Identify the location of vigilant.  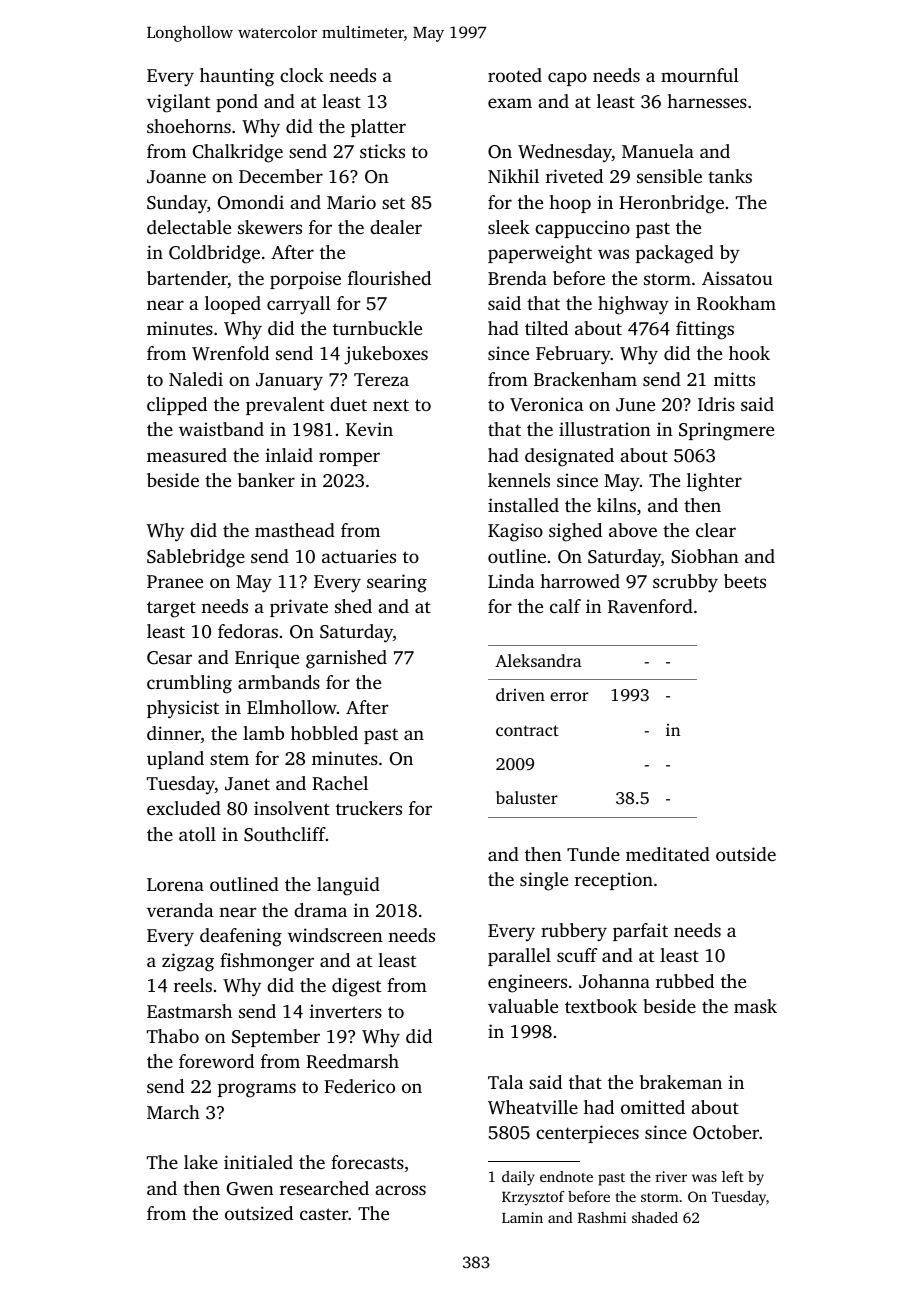
(178, 103).
